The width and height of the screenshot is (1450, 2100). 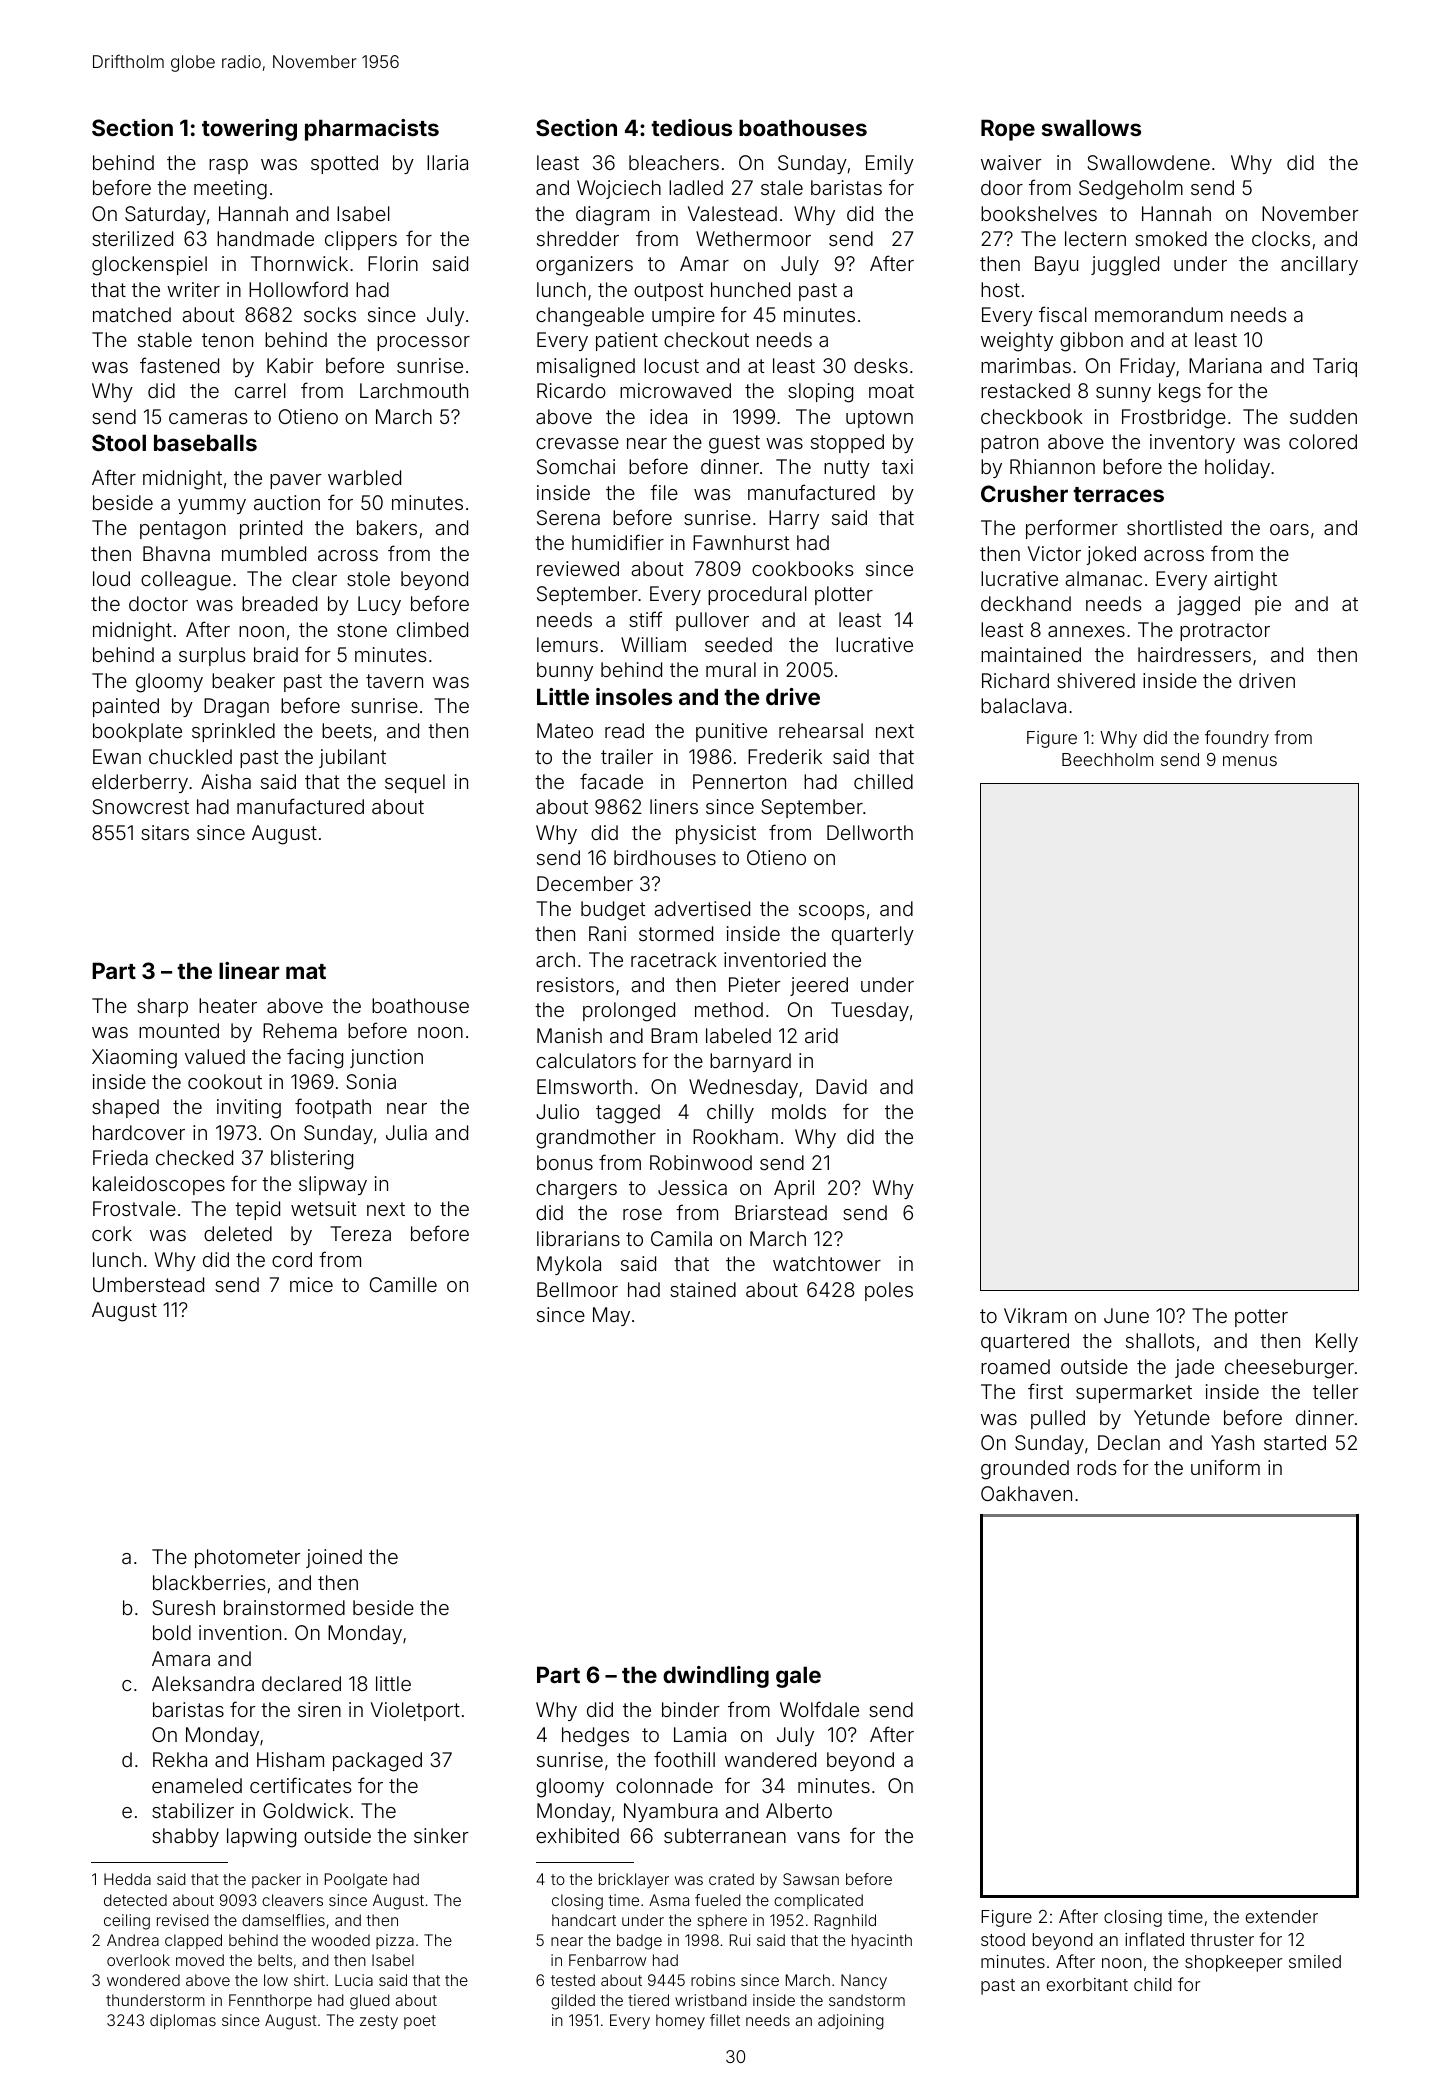 I want to click on Tariq, so click(x=1335, y=367).
